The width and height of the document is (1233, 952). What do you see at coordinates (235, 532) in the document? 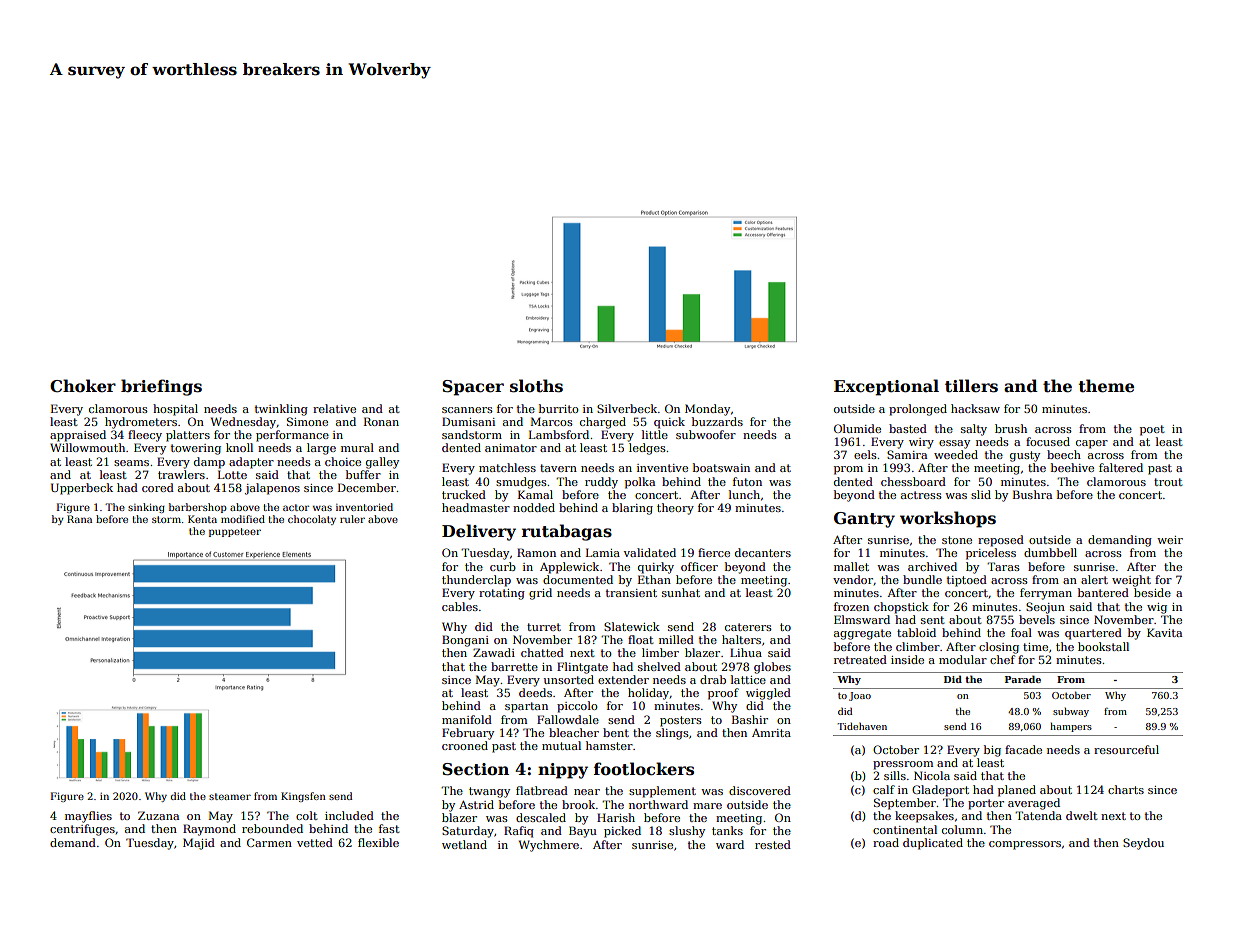
I see `puppeteer` at bounding box center [235, 532].
